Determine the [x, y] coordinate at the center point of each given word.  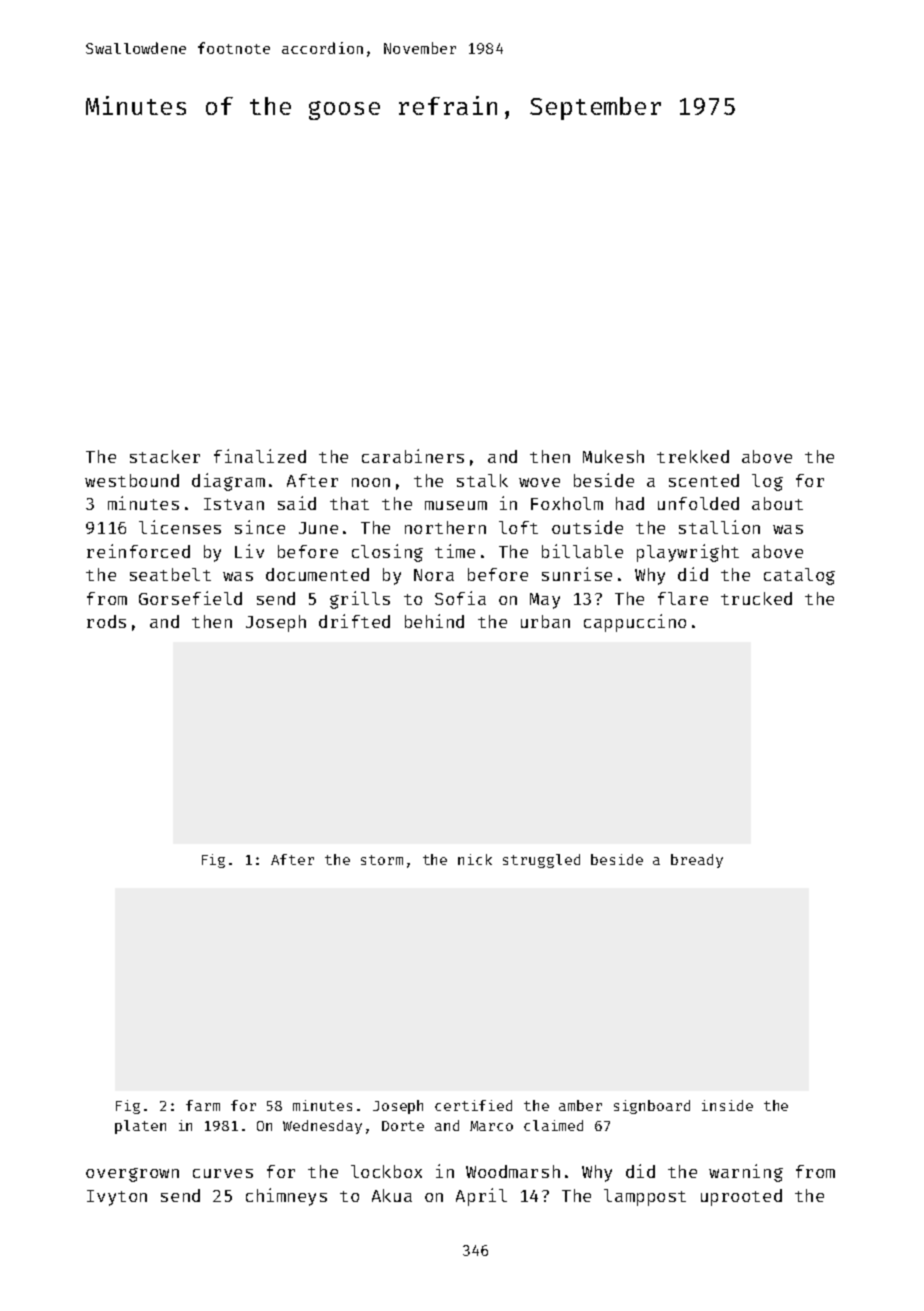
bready [697, 861]
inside [727, 1105]
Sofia [460, 598]
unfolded [698, 503]
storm [382, 860]
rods [106, 621]
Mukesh [613, 456]
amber [580, 1105]
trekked [693, 456]
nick [475, 859]
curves [223, 1173]
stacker [165, 456]
